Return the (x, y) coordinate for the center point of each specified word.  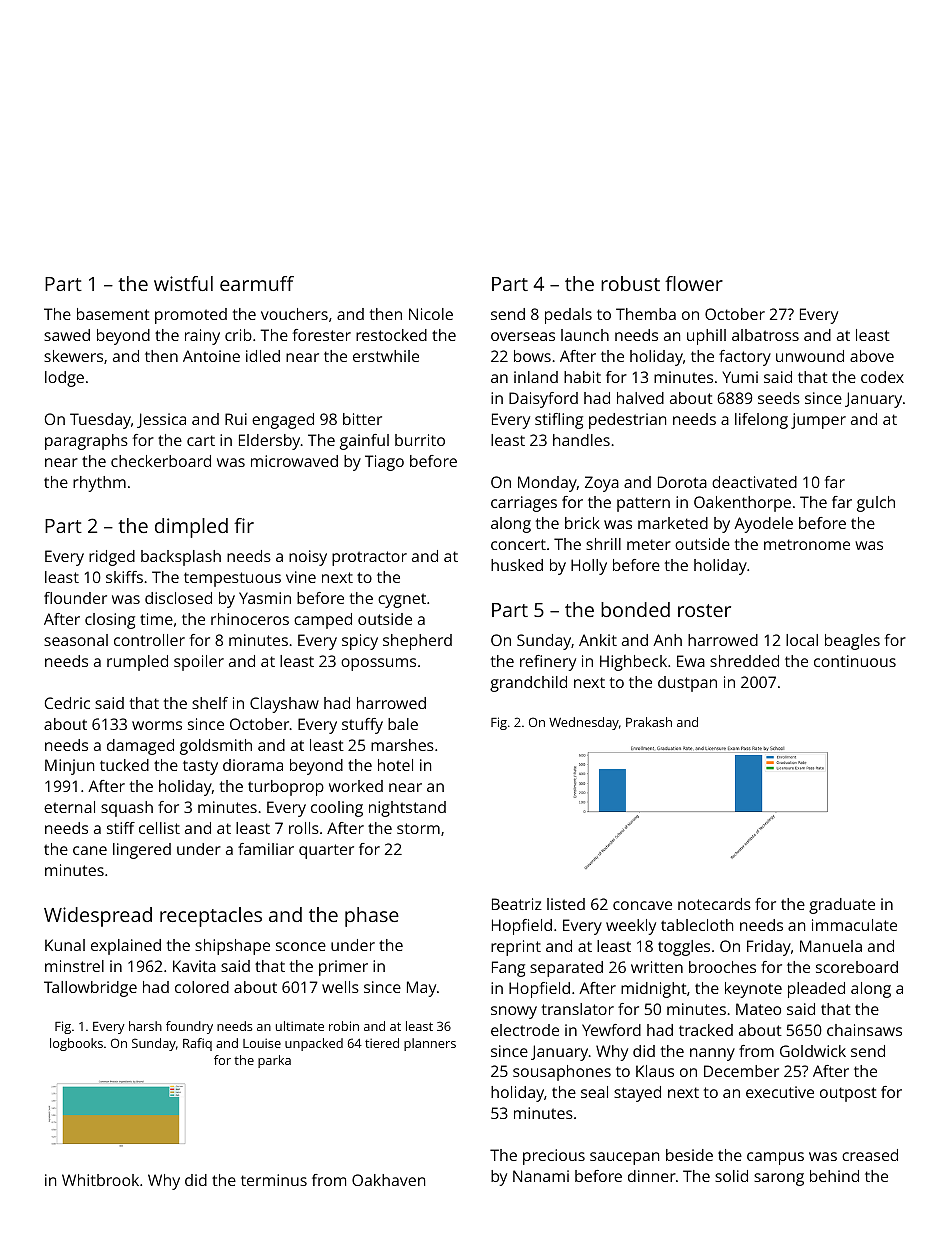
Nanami (541, 1176)
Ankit (598, 640)
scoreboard (857, 967)
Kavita (194, 966)
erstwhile (386, 356)
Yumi (740, 377)
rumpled (137, 663)
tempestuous (232, 579)
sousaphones (562, 1073)
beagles (852, 642)
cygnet (402, 600)
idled (263, 356)
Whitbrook (100, 1180)
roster (704, 610)
